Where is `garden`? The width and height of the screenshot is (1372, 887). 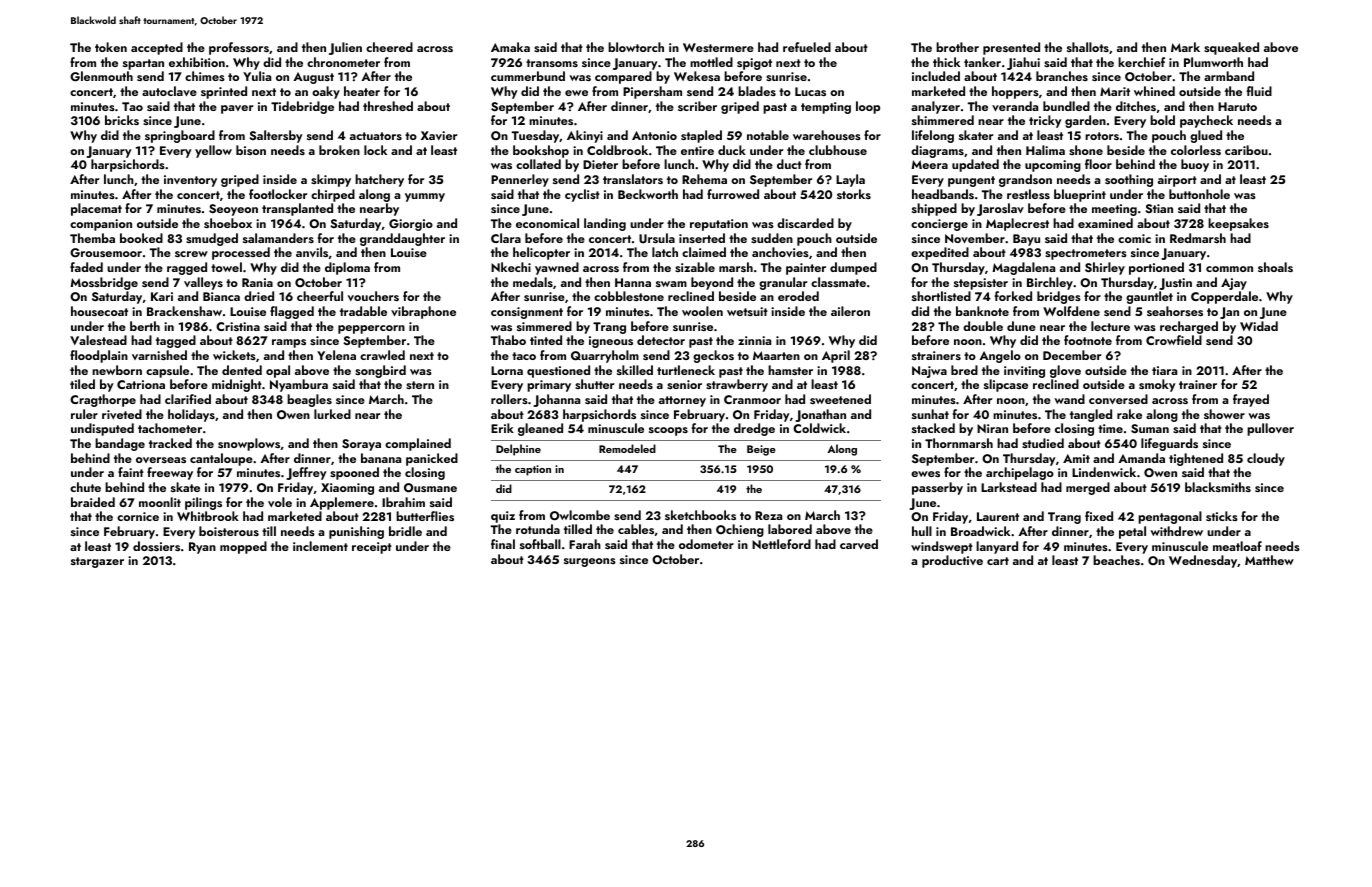
garden is located at coordinates (1085, 121).
